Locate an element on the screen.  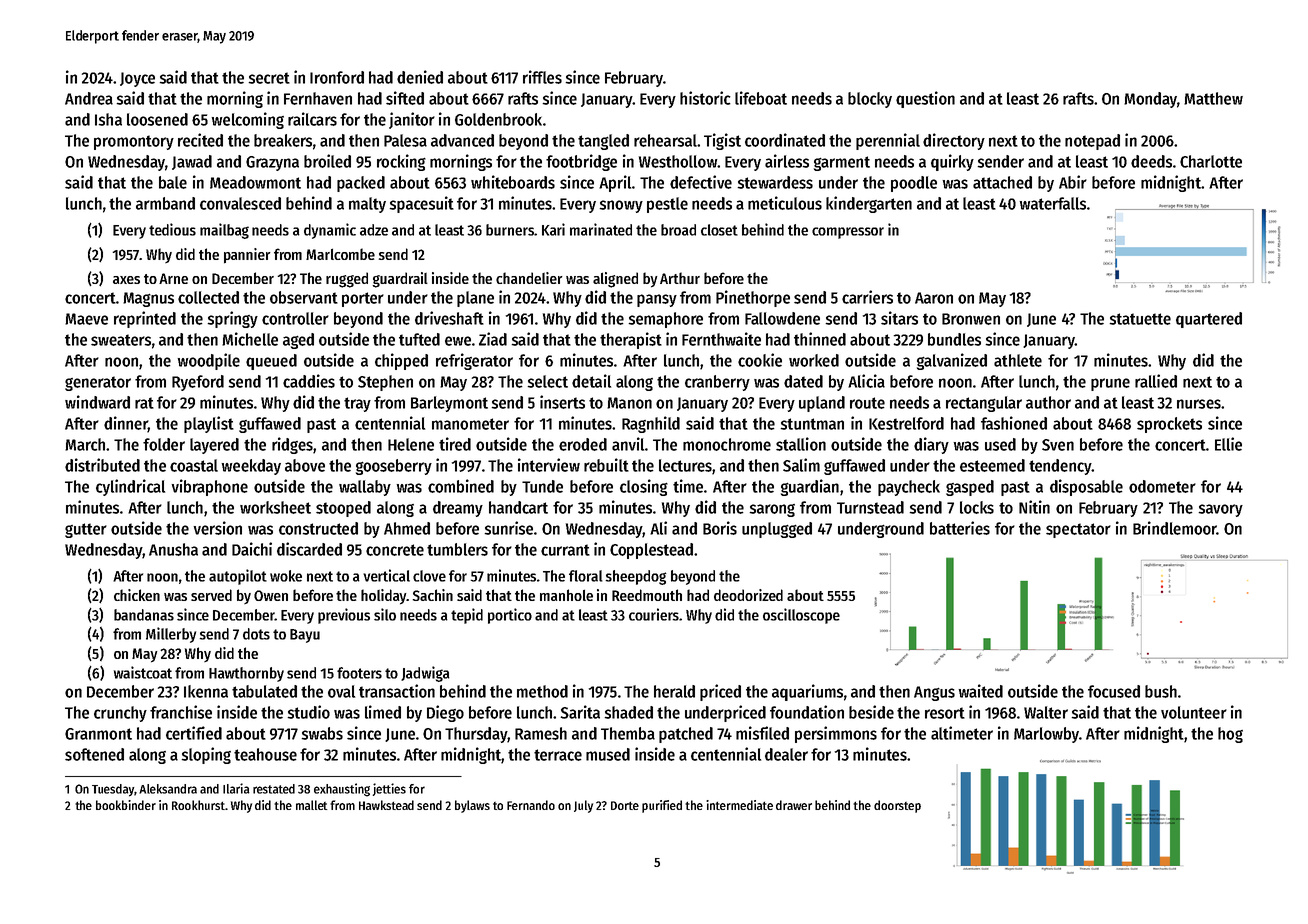
Matthew is located at coordinates (1213, 98).
